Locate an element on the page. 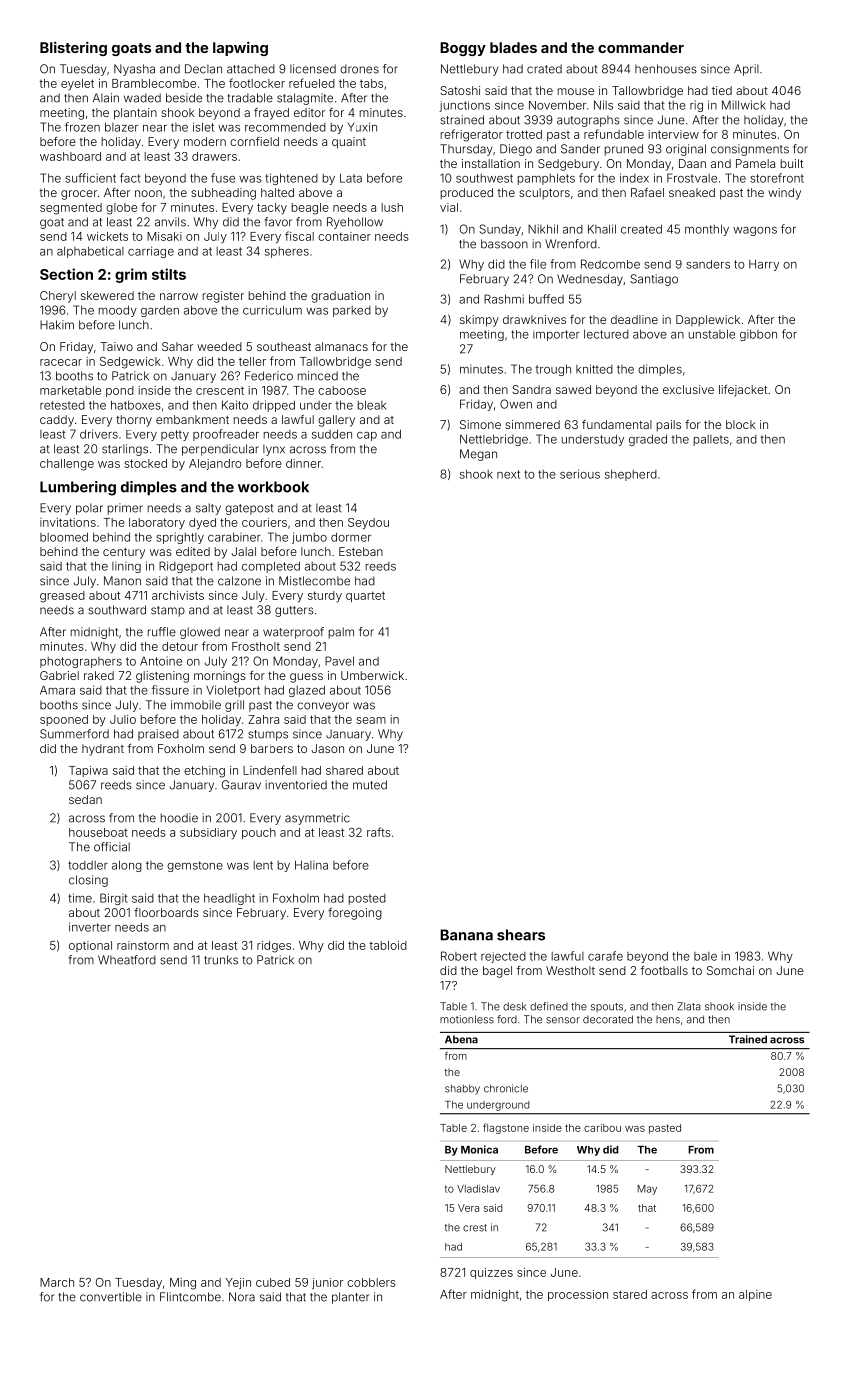  built is located at coordinates (792, 163).
